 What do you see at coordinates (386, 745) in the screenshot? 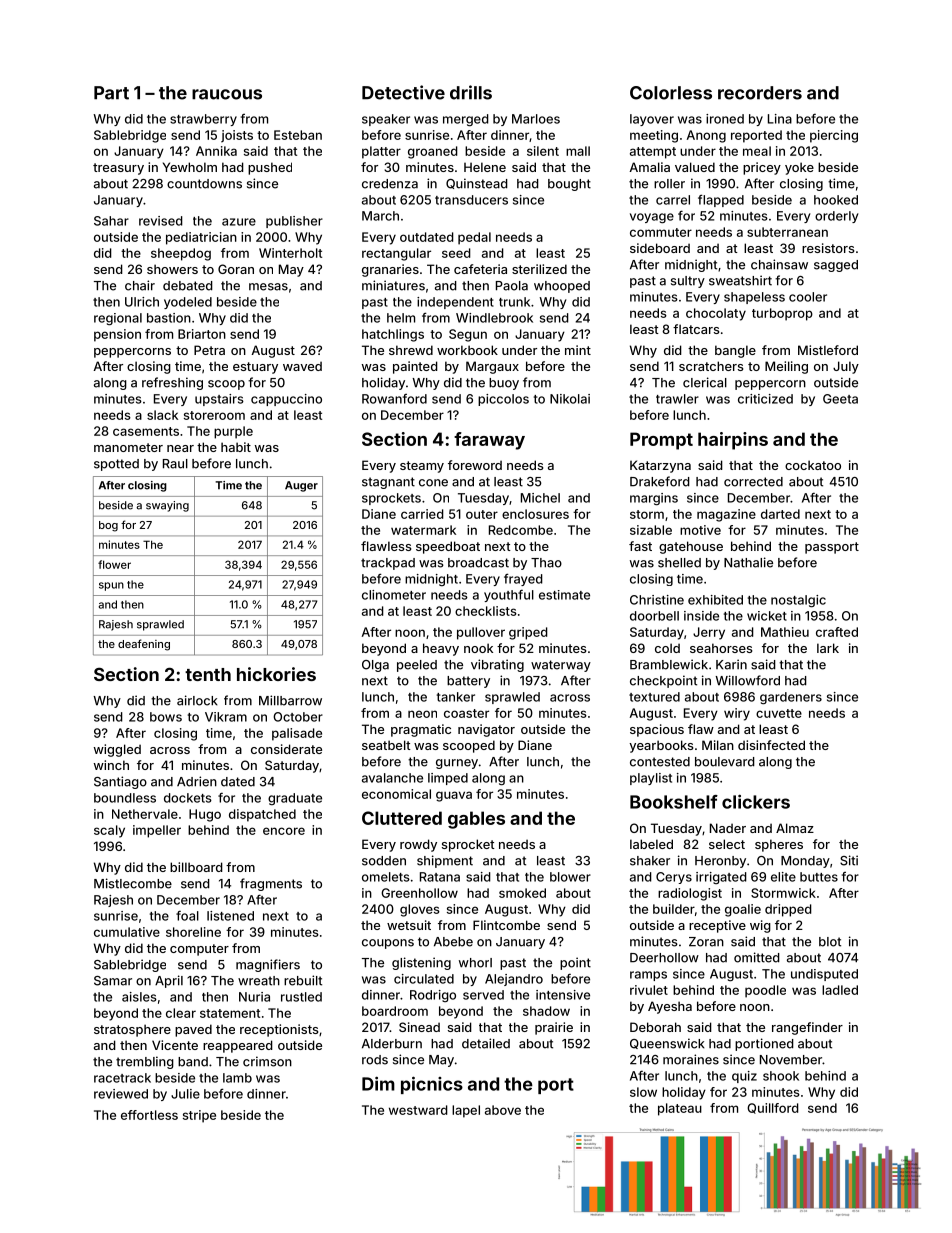
I see `seatbelt` at bounding box center [386, 745].
